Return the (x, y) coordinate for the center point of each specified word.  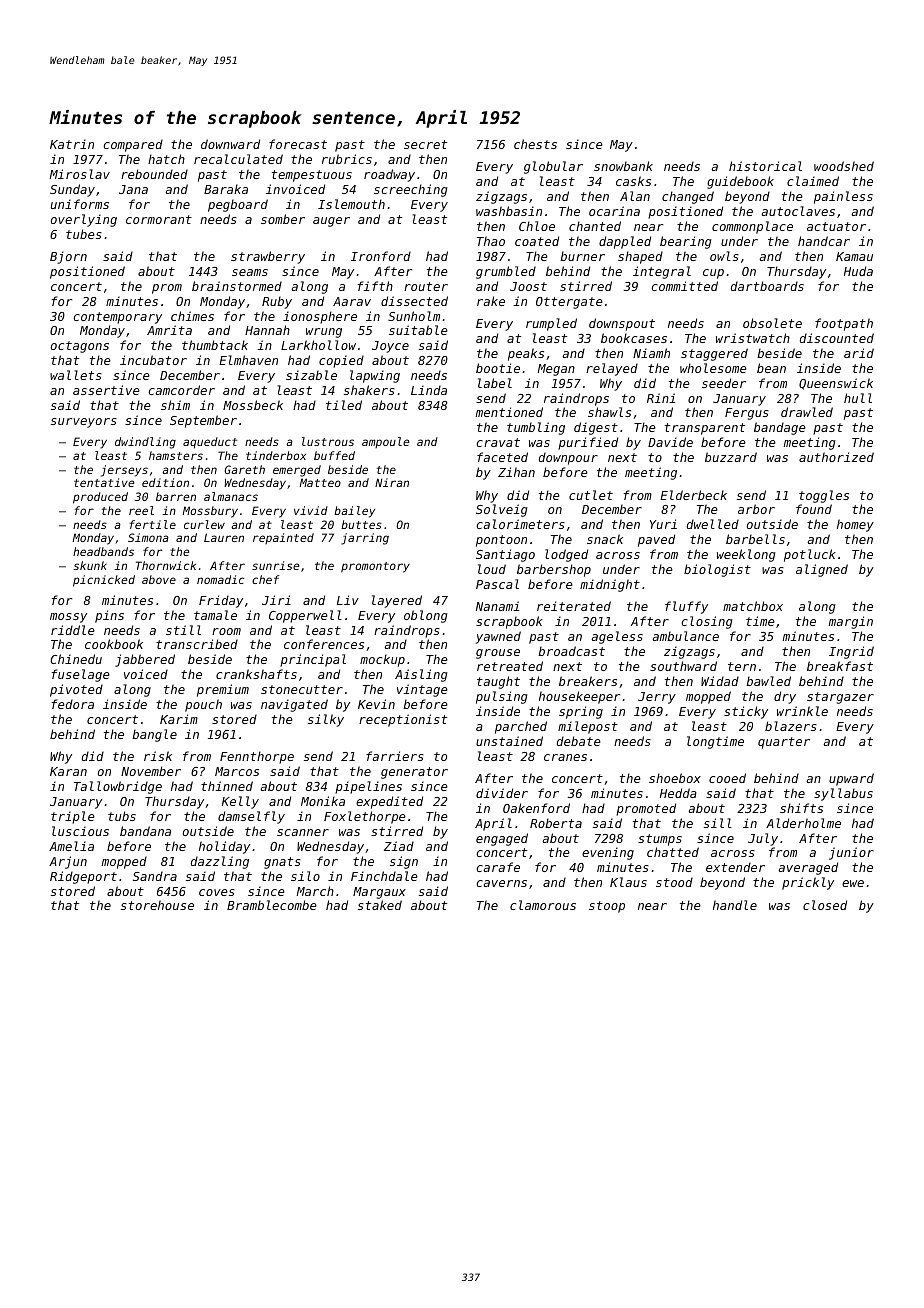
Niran (392, 482)
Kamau (854, 256)
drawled (807, 412)
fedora (73, 704)
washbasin (509, 211)
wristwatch (753, 338)
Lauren (224, 537)
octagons (80, 347)
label (495, 383)
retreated (510, 666)
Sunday (72, 190)
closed (825, 905)
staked (380, 905)
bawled (768, 681)
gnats (282, 863)
